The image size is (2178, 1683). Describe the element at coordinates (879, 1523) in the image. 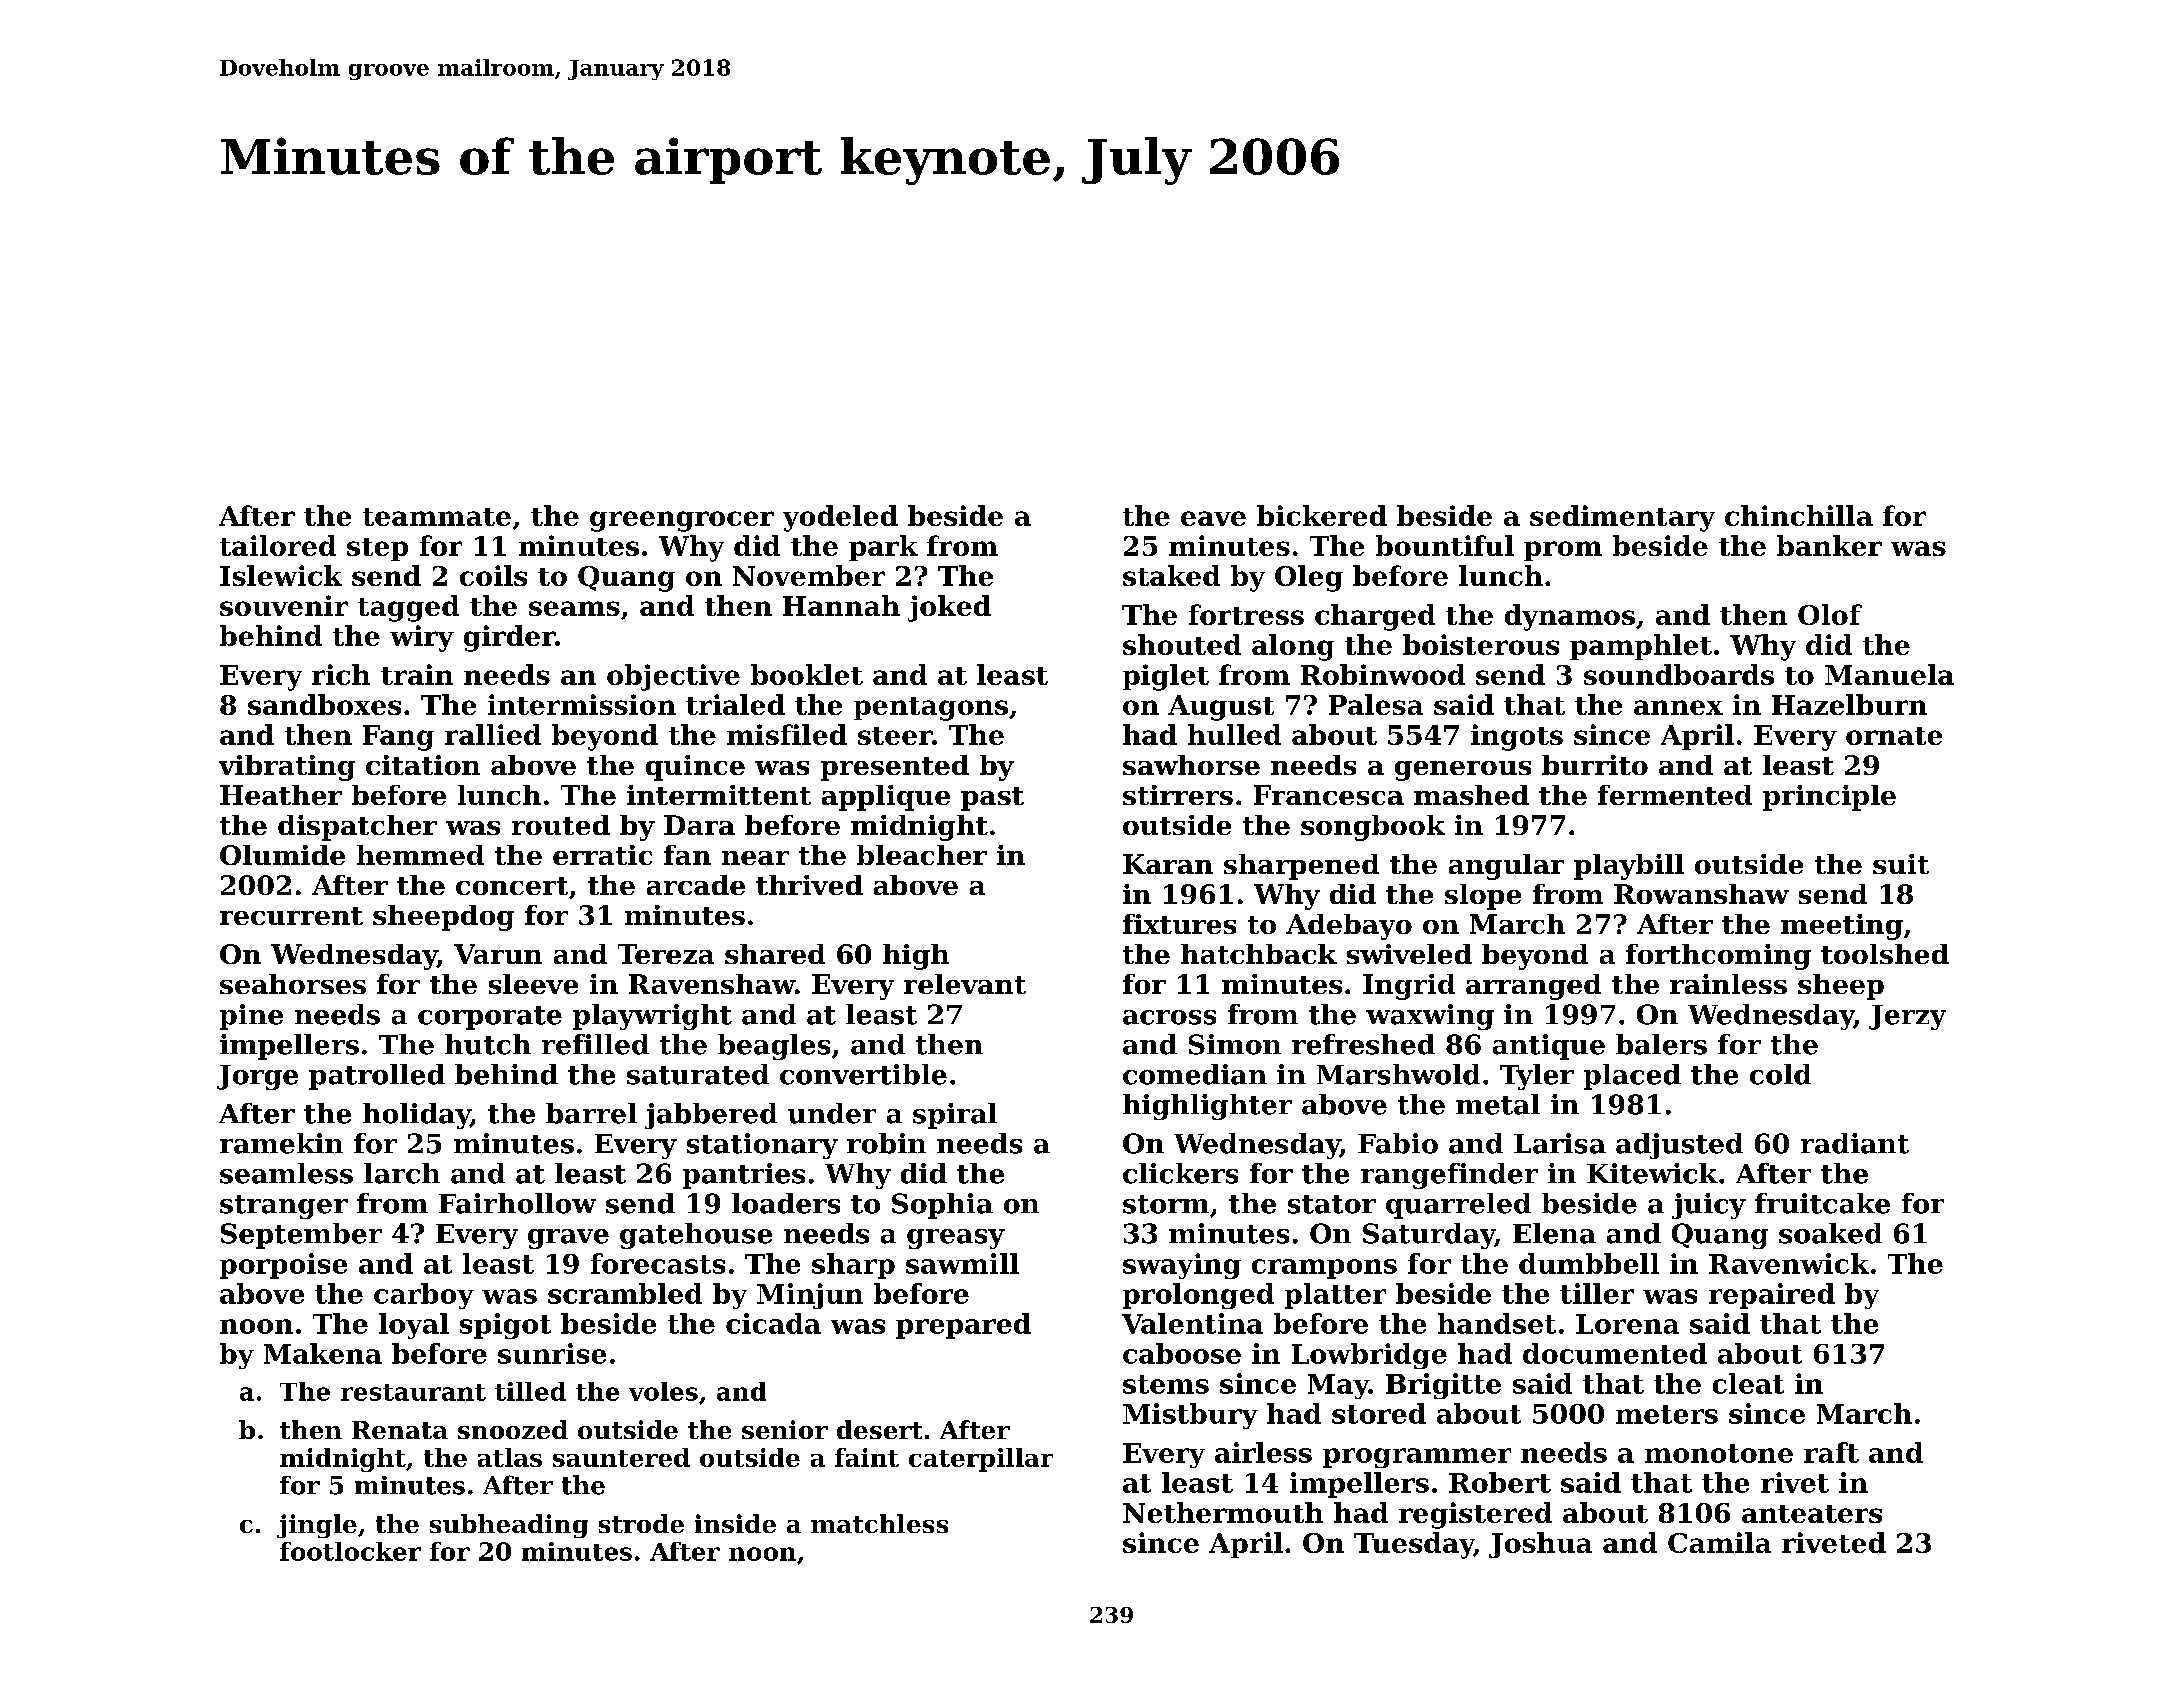

I see `matchless` at that location.
